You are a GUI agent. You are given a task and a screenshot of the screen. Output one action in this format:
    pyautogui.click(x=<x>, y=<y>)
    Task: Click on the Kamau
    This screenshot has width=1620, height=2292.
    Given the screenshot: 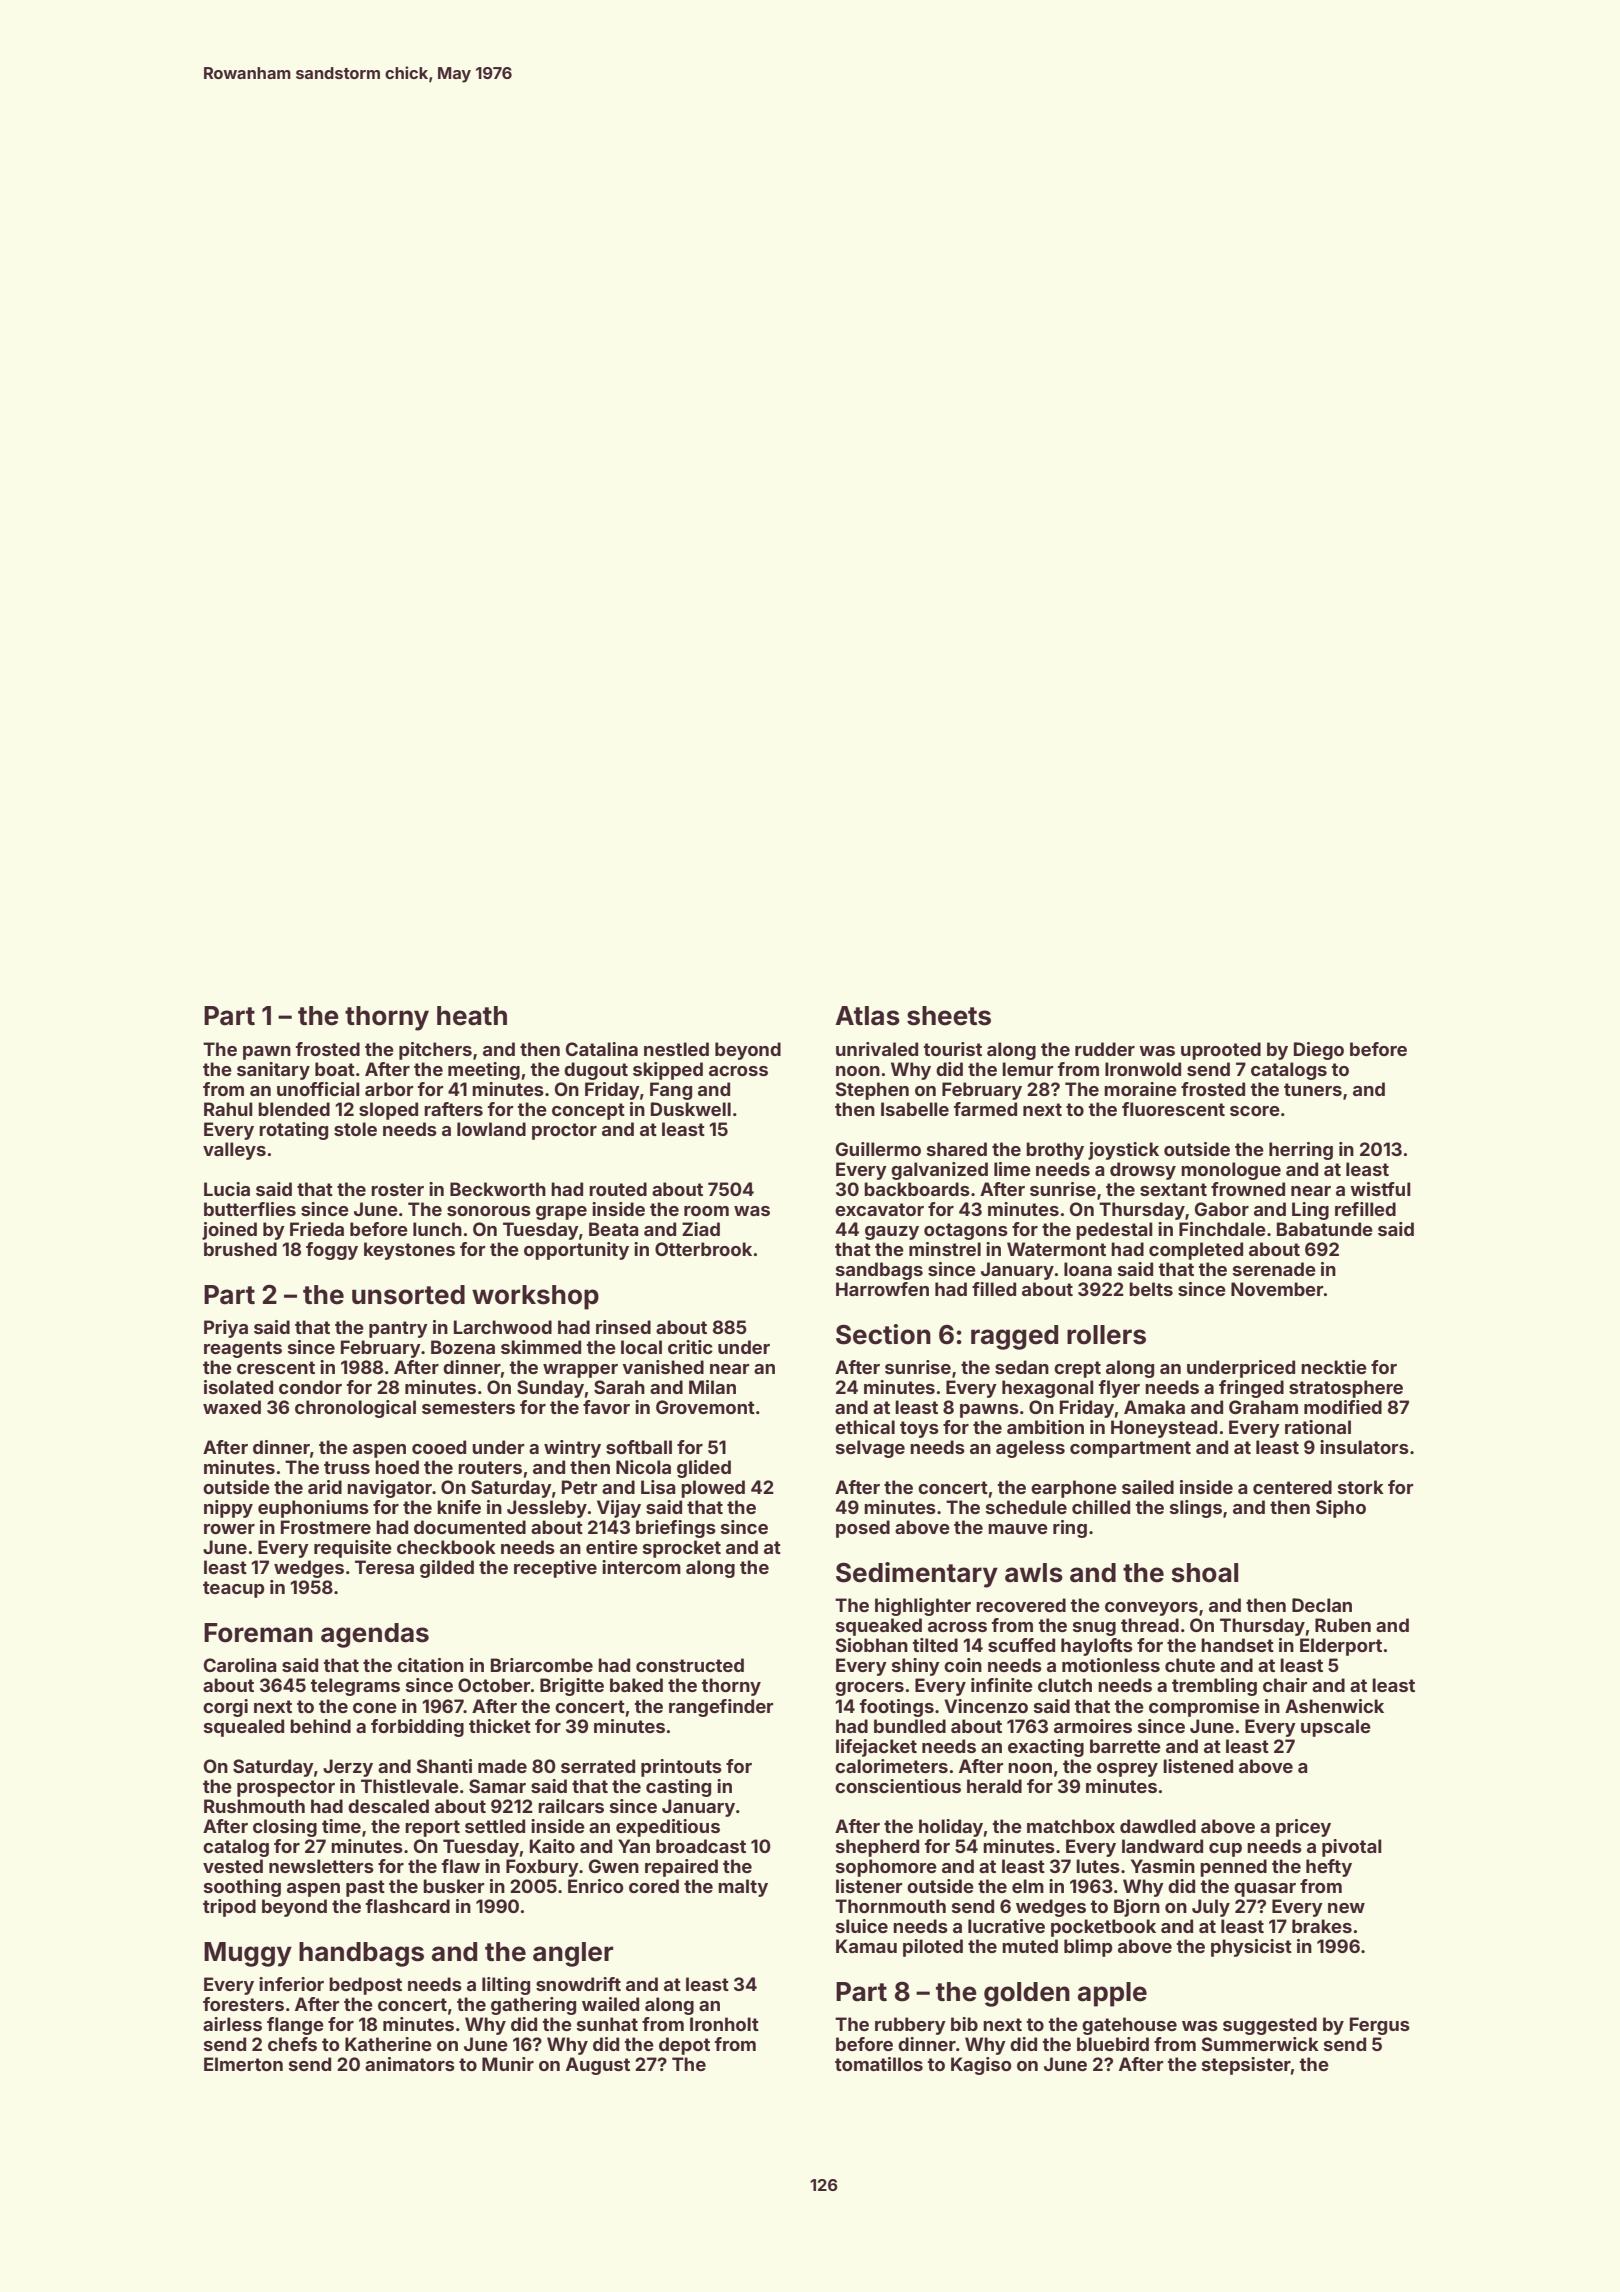 What is the action you would take?
    pyautogui.click(x=866, y=1946)
